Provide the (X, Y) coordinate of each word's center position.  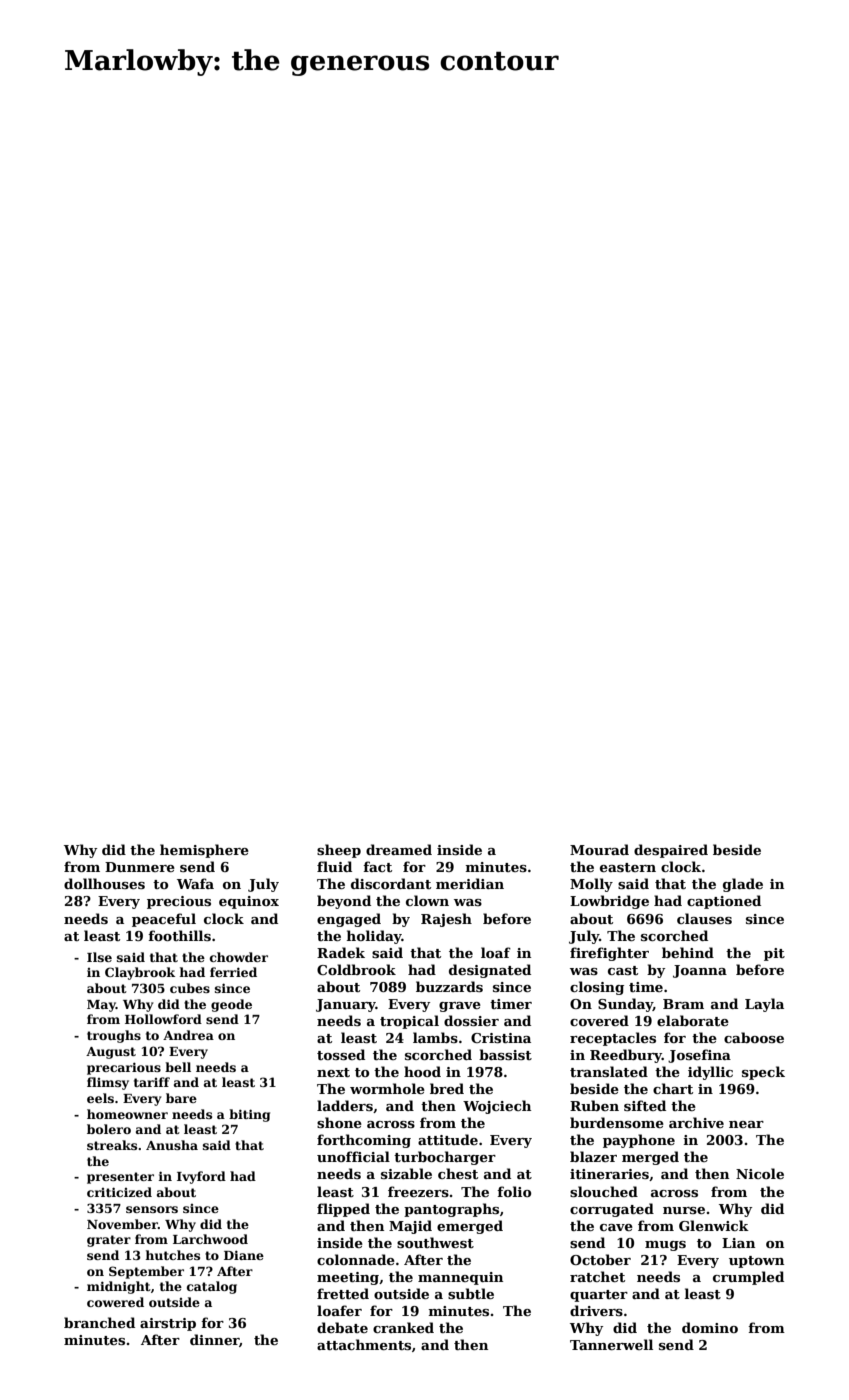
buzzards (449, 986)
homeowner (127, 1114)
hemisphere (204, 851)
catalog (212, 1287)
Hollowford (163, 1019)
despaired (671, 851)
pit (774, 954)
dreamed (399, 849)
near (746, 1124)
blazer (593, 1156)
